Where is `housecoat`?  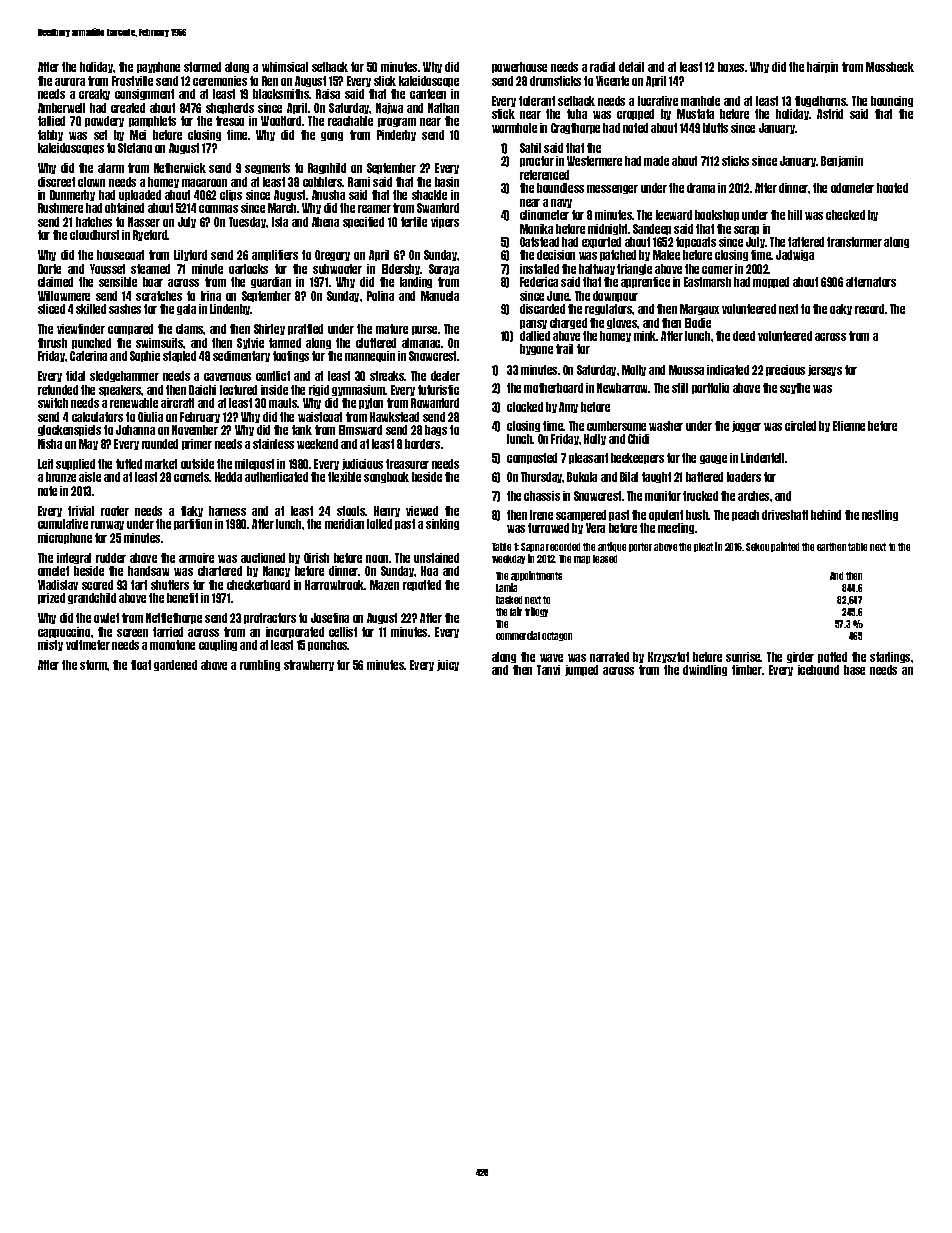 housecoat is located at coordinates (120, 255).
